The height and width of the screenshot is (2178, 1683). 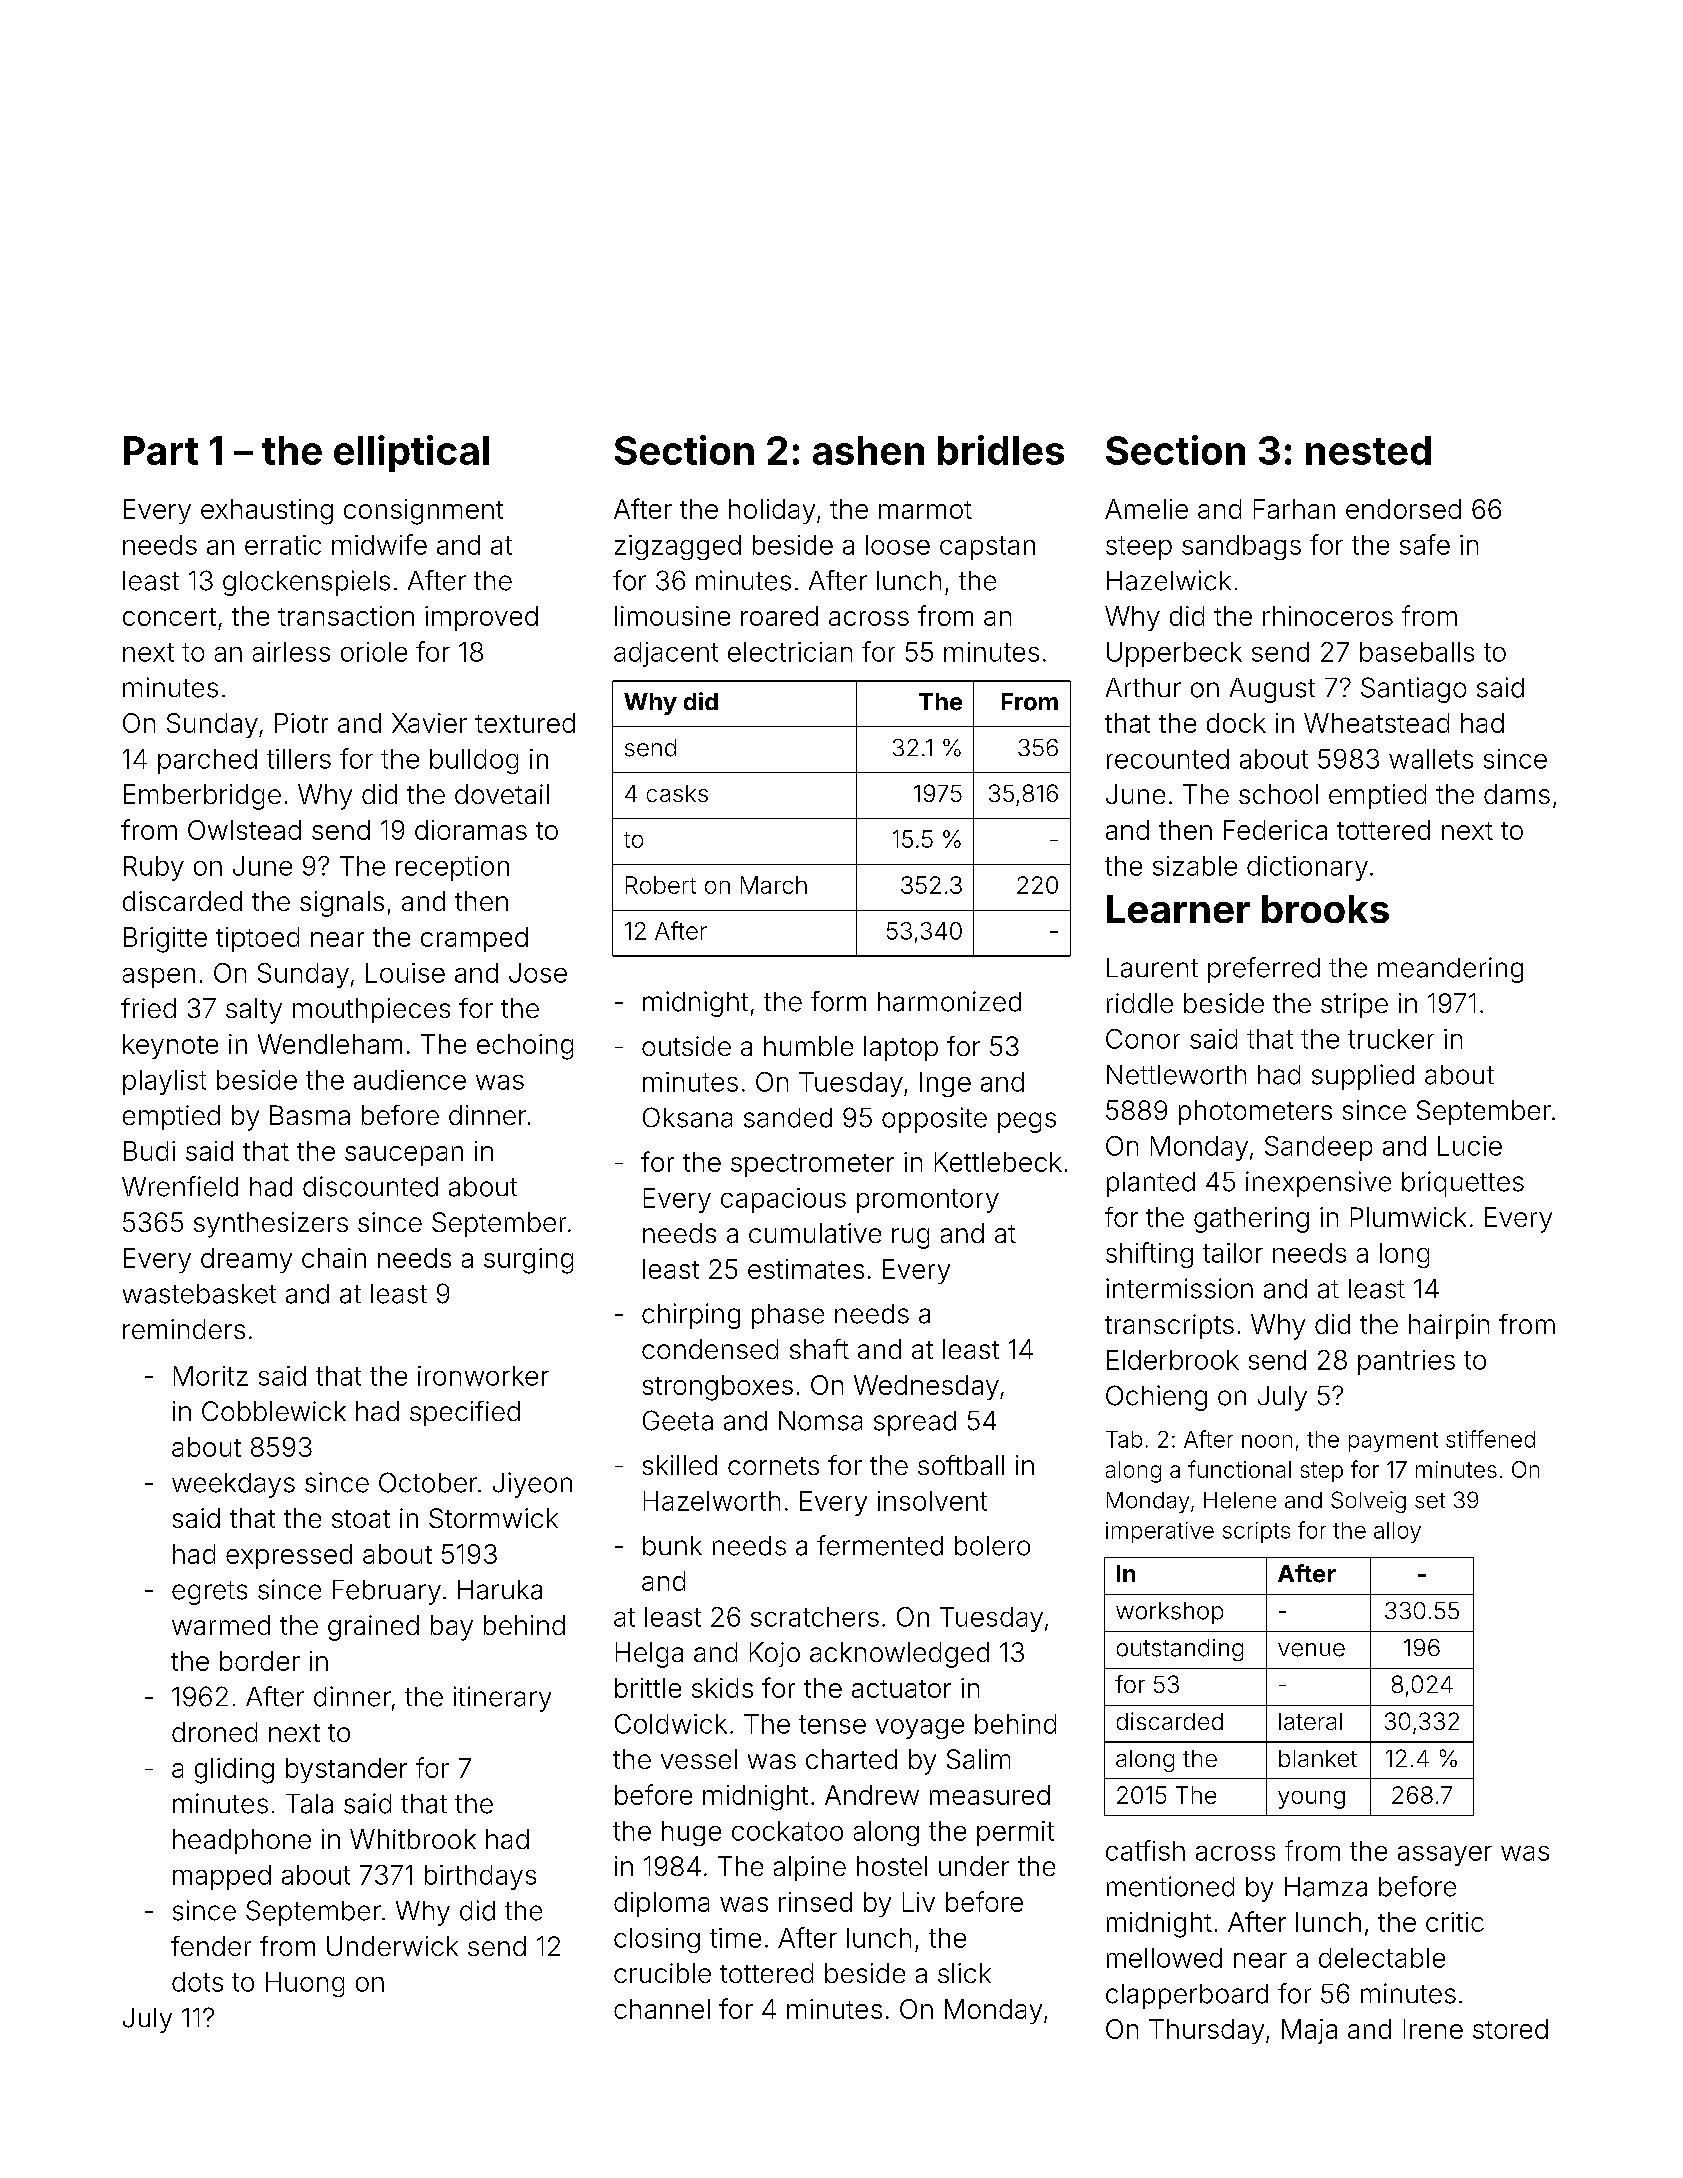 What do you see at coordinates (783, 1200) in the screenshot?
I see `capacious` at bounding box center [783, 1200].
